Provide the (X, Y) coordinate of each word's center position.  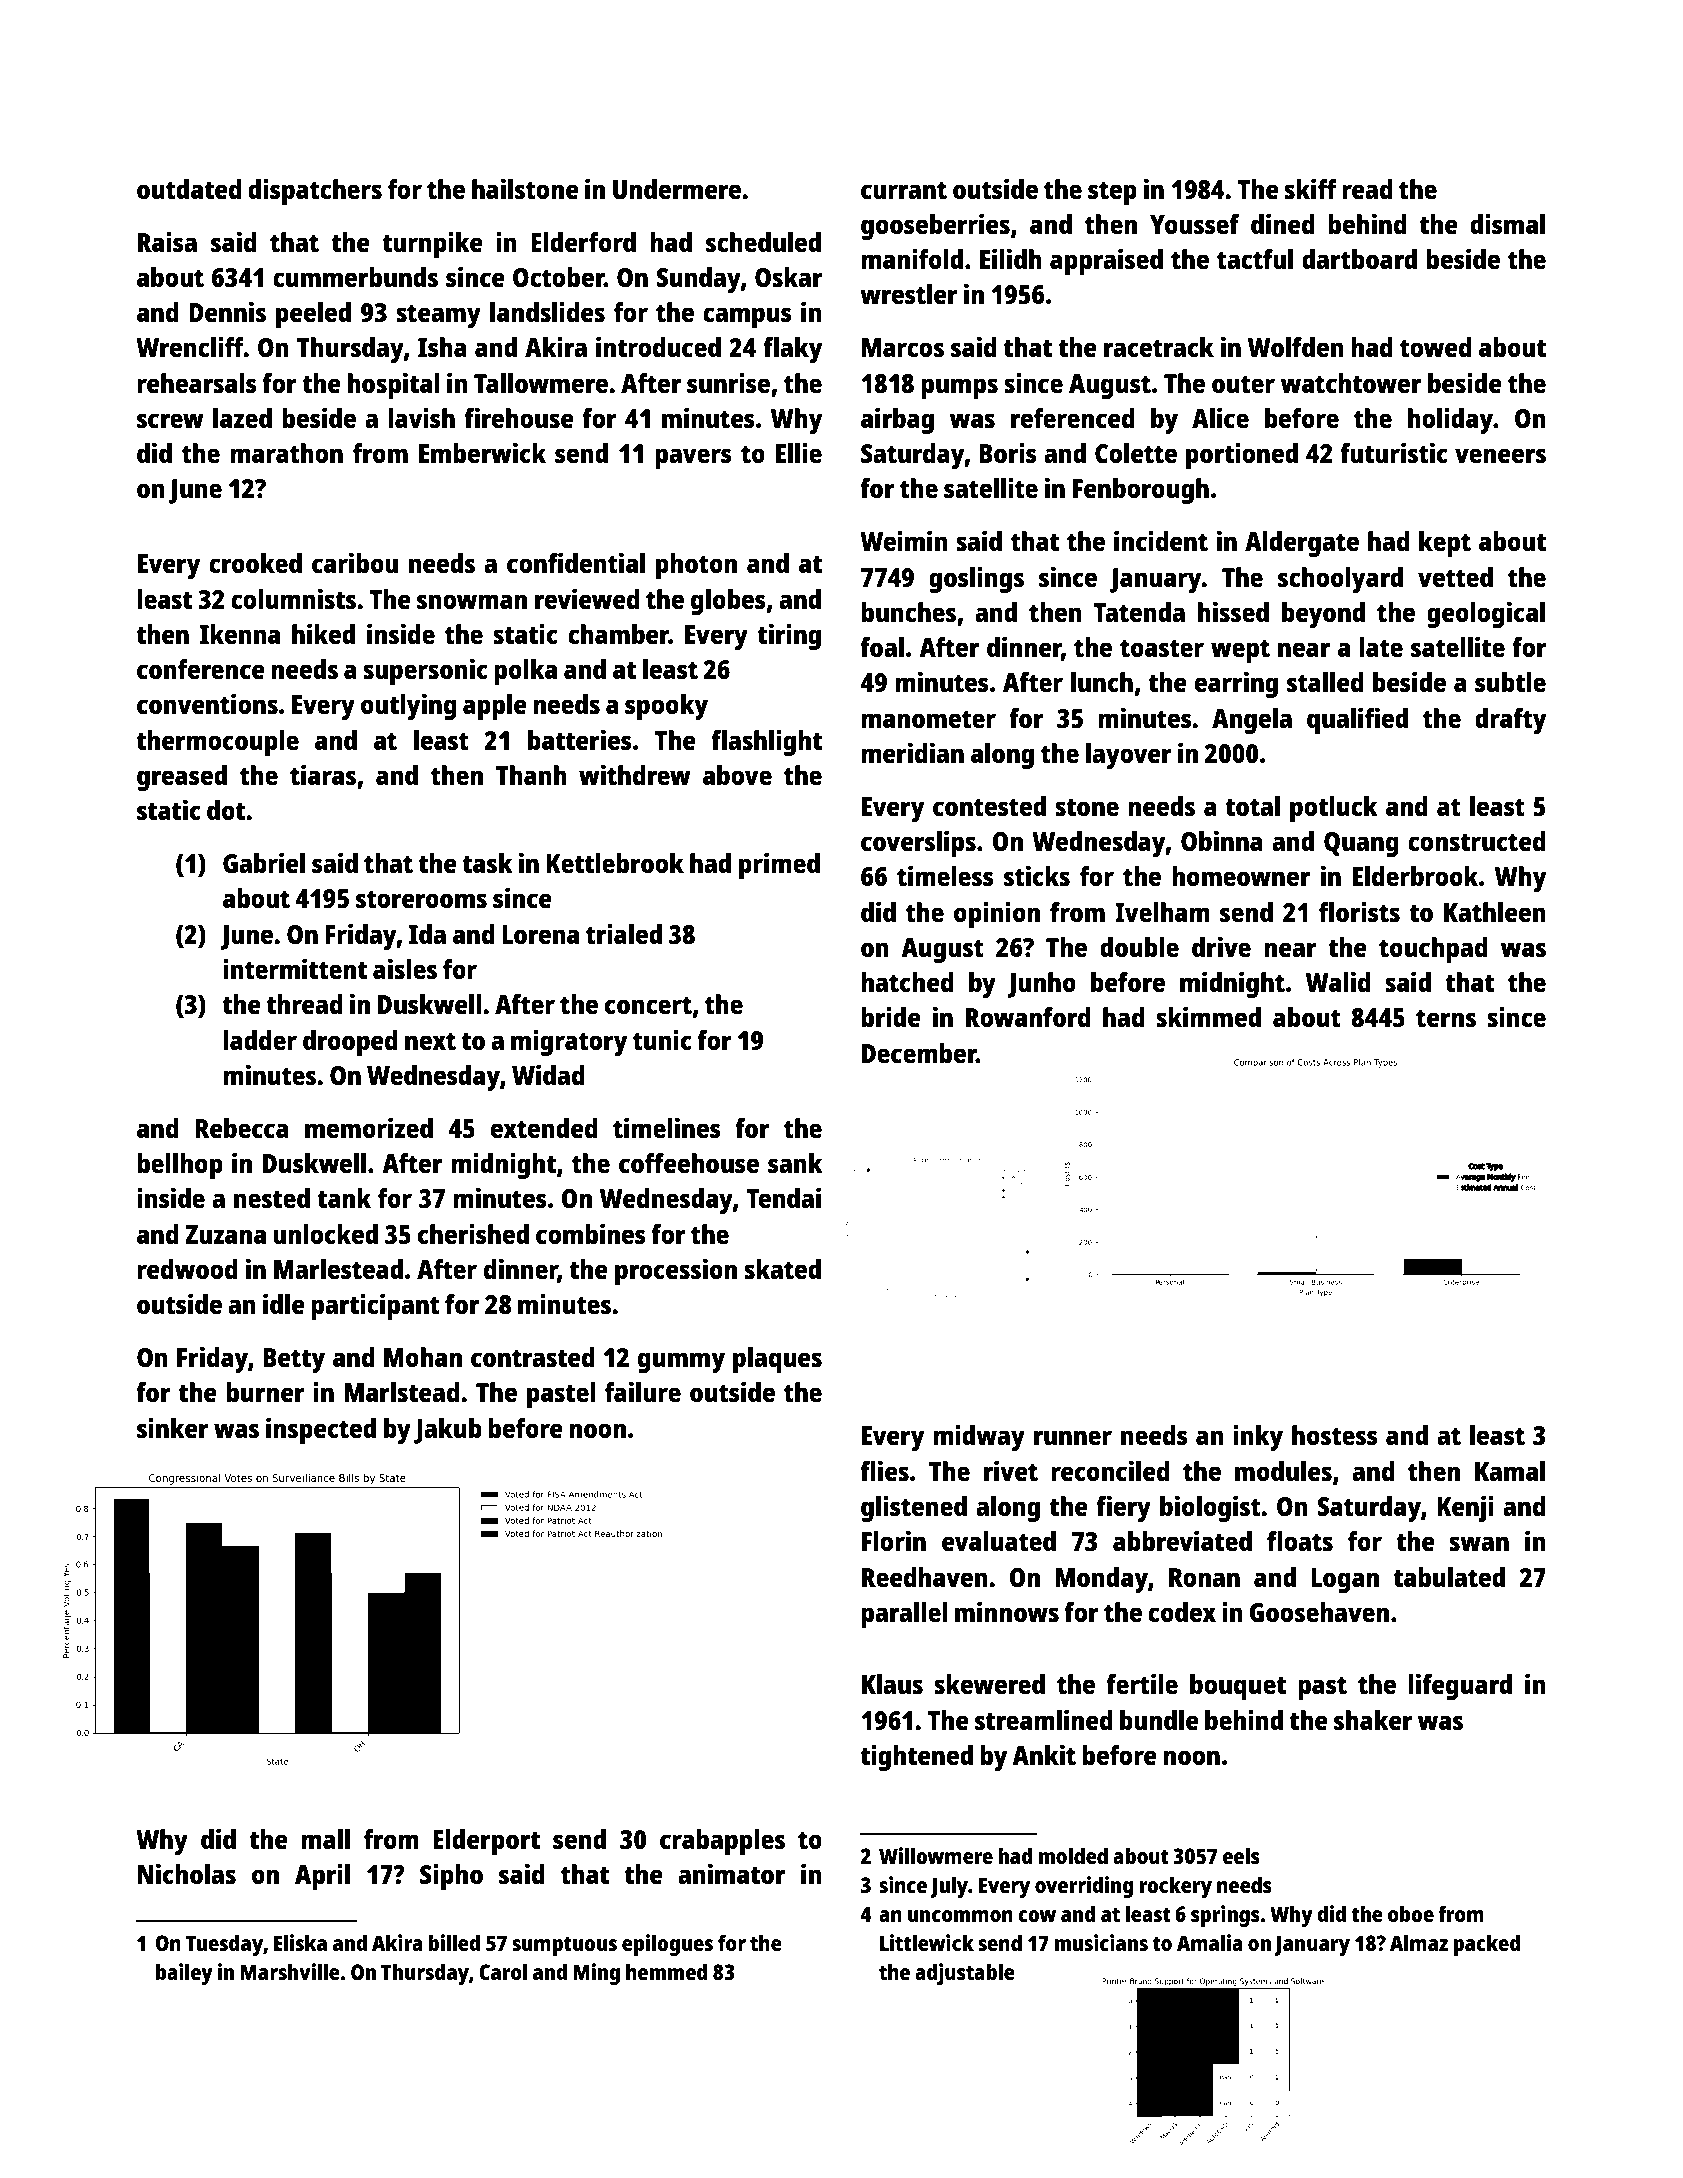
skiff (1310, 188)
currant (904, 190)
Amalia (1210, 1942)
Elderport (486, 1842)
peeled (313, 315)
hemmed (666, 1971)
